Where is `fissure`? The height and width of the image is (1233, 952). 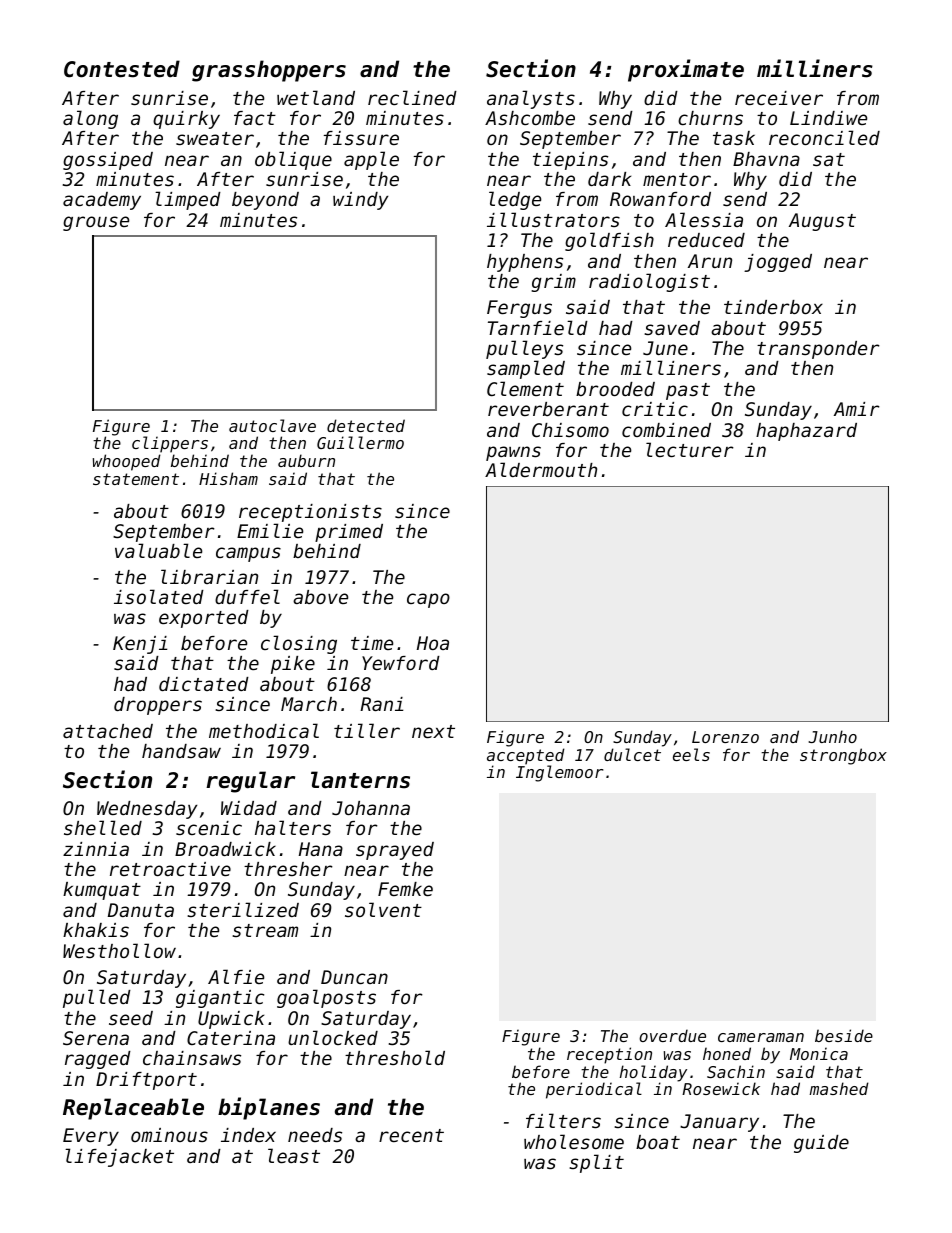 fissure is located at coordinates (361, 138).
